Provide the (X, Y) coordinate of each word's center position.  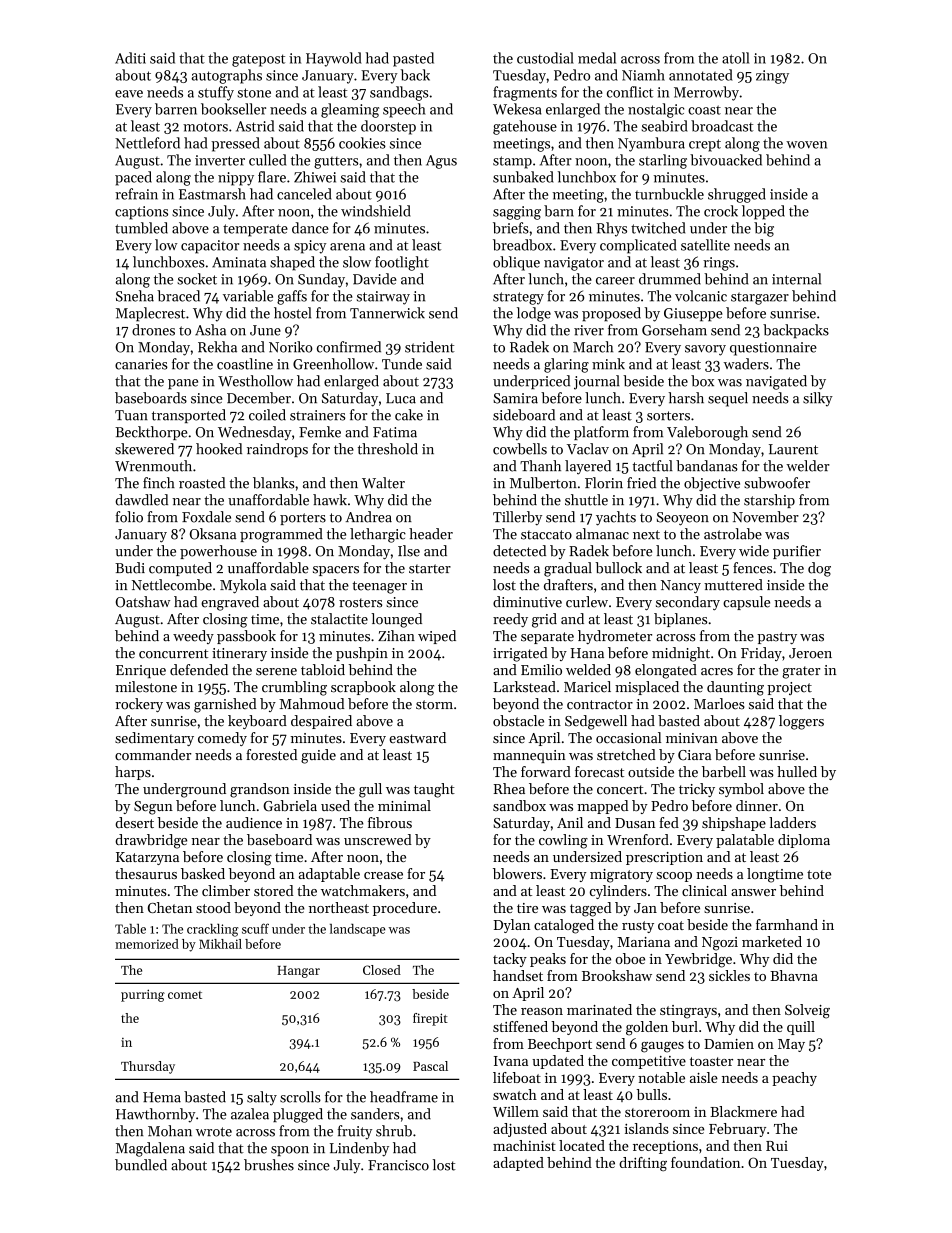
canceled (304, 194)
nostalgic (656, 110)
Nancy (681, 586)
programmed (281, 535)
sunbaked (523, 177)
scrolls (300, 1097)
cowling (563, 841)
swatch (515, 1094)
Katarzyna (147, 858)
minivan (692, 738)
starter (430, 569)
